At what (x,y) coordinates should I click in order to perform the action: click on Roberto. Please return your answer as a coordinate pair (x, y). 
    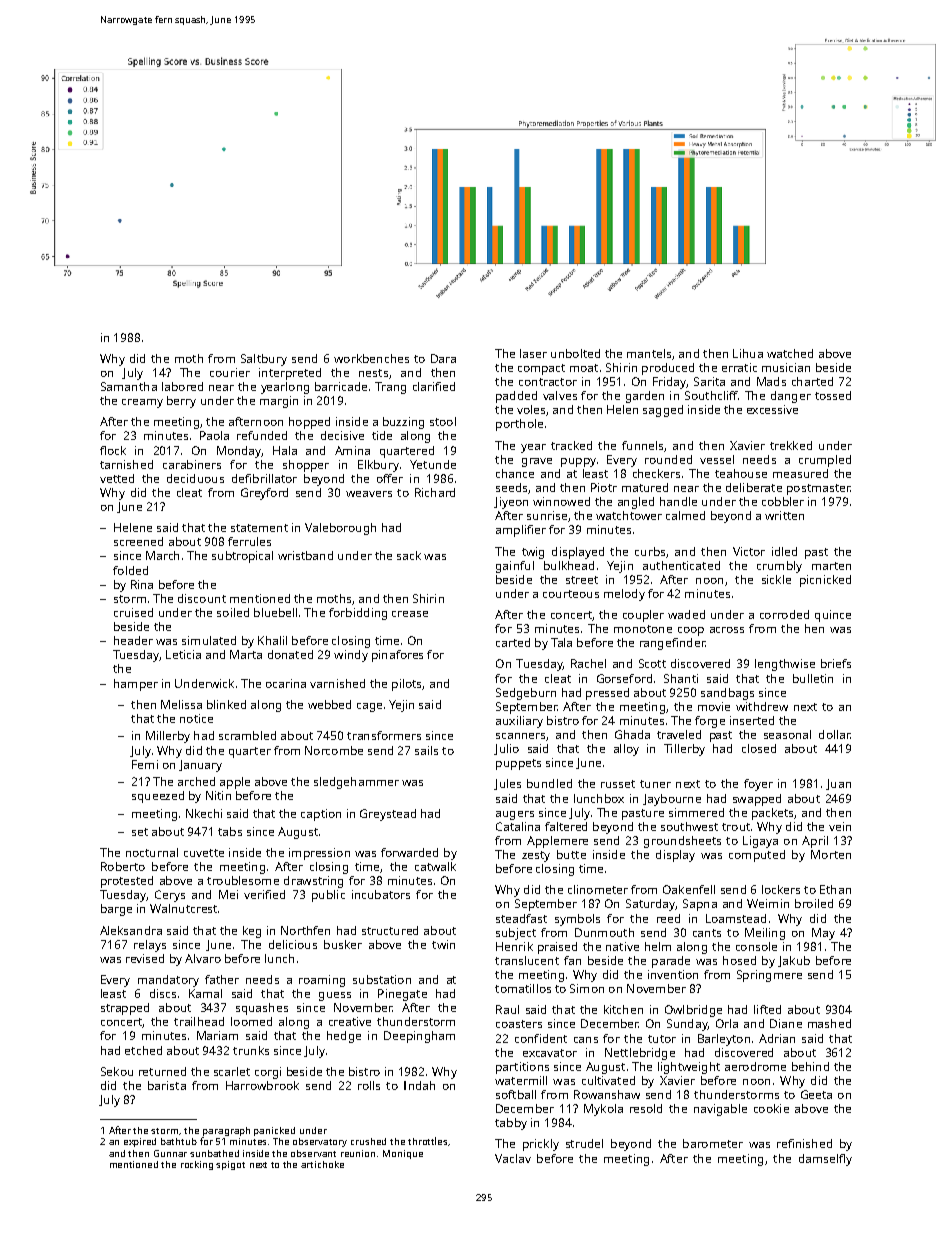
    Looking at the image, I should click on (123, 866).
